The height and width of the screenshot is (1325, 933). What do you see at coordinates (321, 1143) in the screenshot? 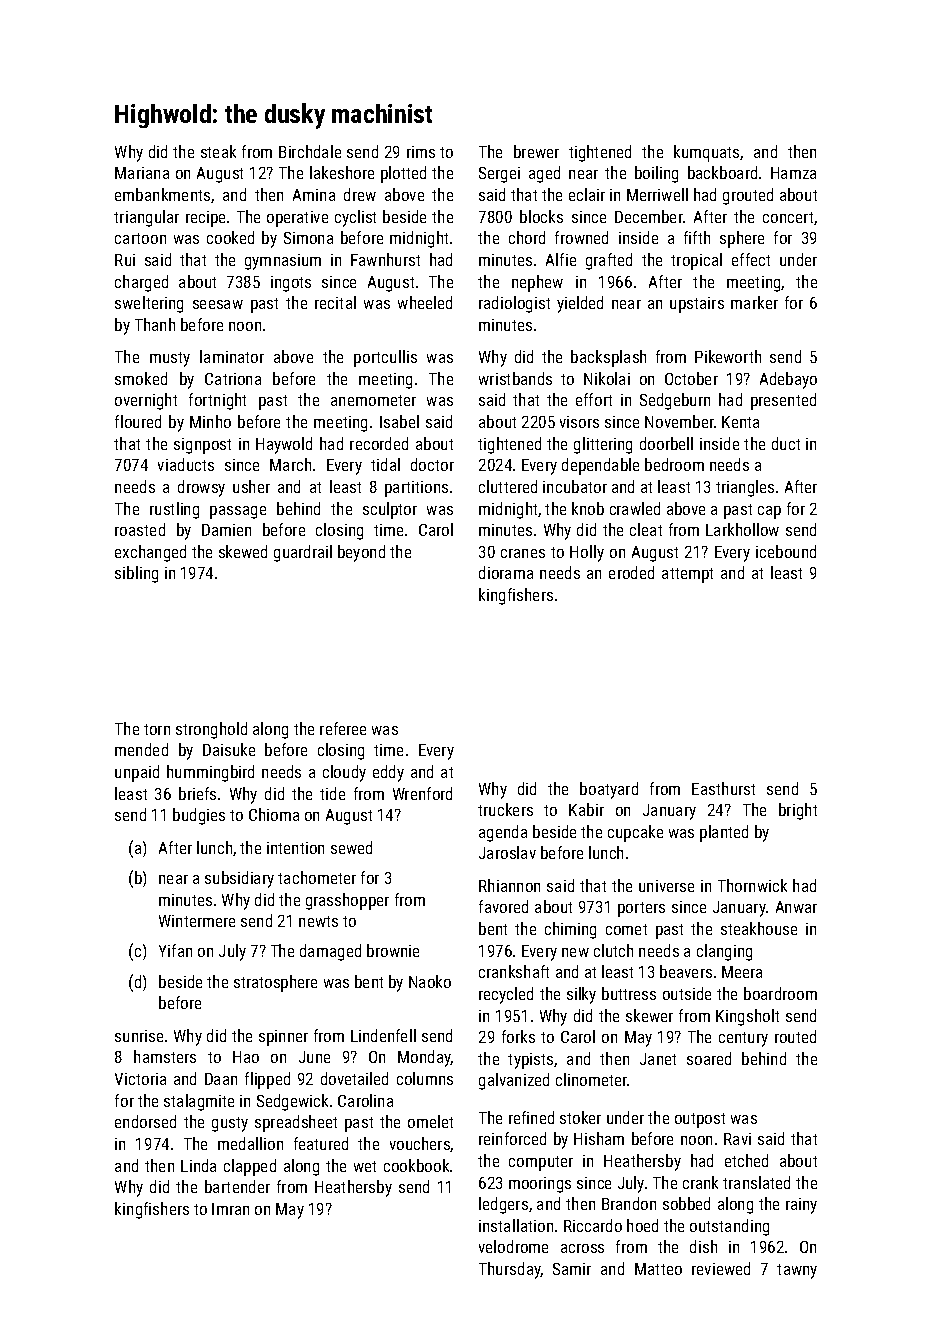
I see `featured` at bounding box center [321, 1143].
